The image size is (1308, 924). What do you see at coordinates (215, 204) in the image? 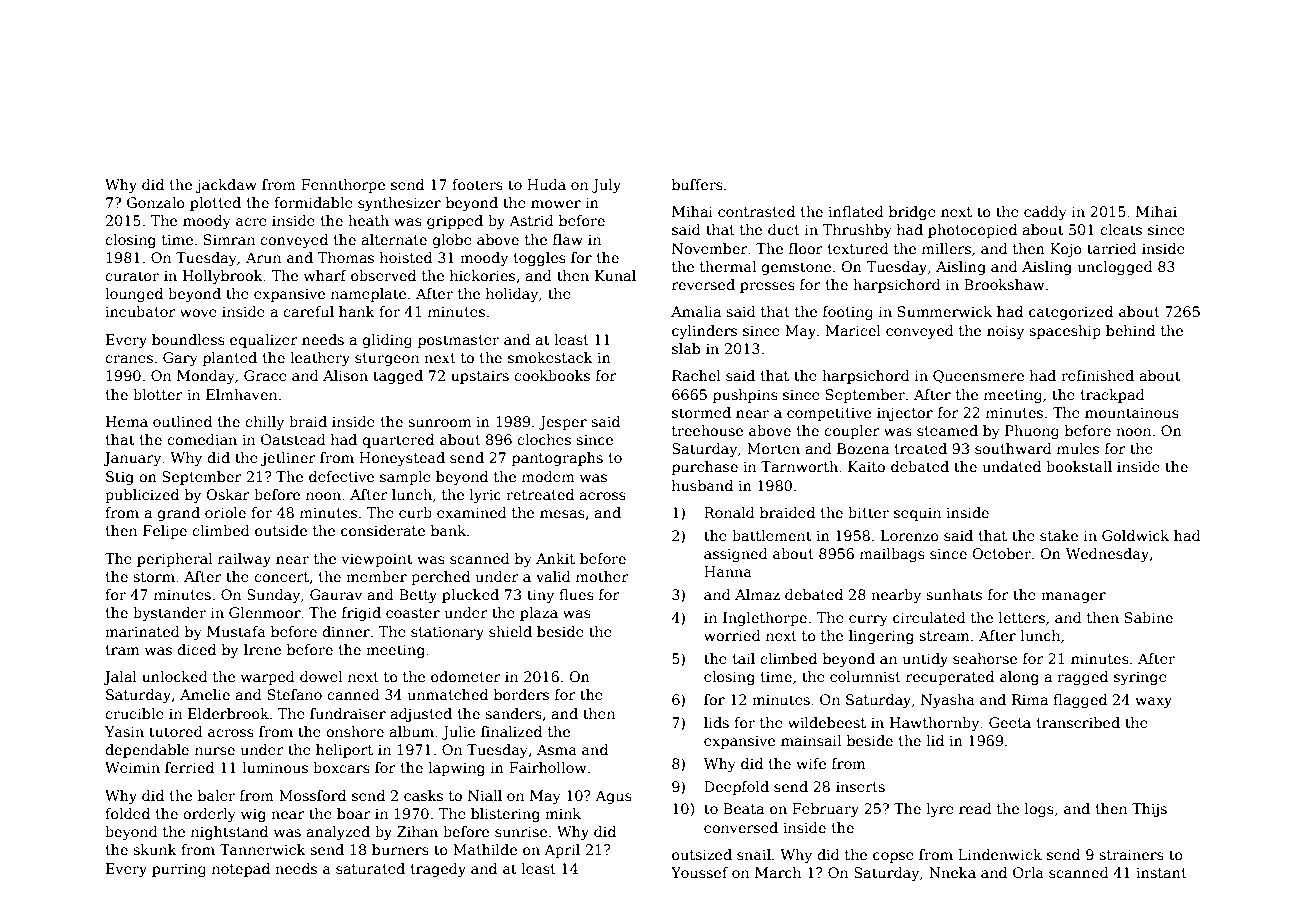
I see `plotted` at bounding box center [215, 204].
